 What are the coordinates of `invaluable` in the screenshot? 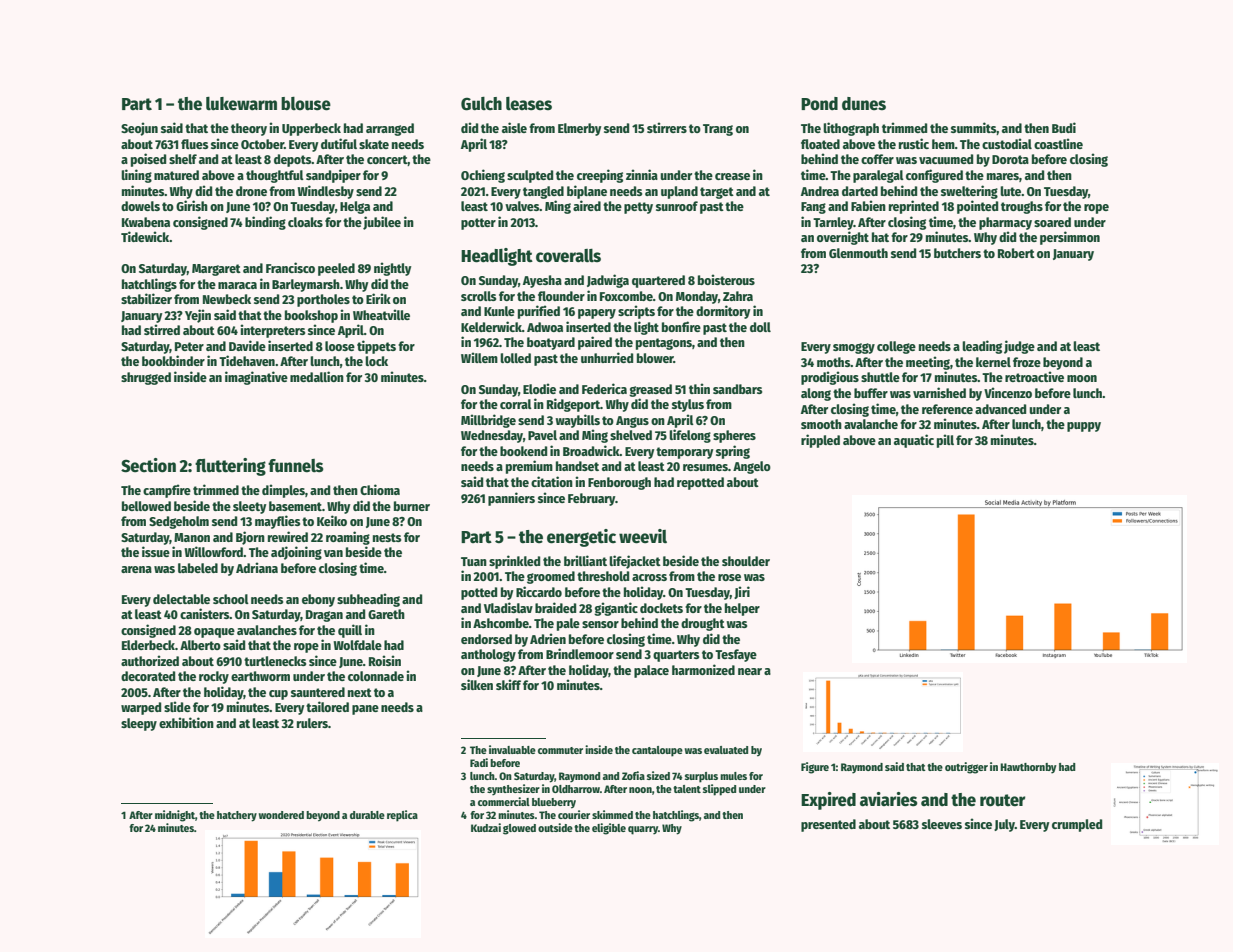 It's located at (512, 749).
